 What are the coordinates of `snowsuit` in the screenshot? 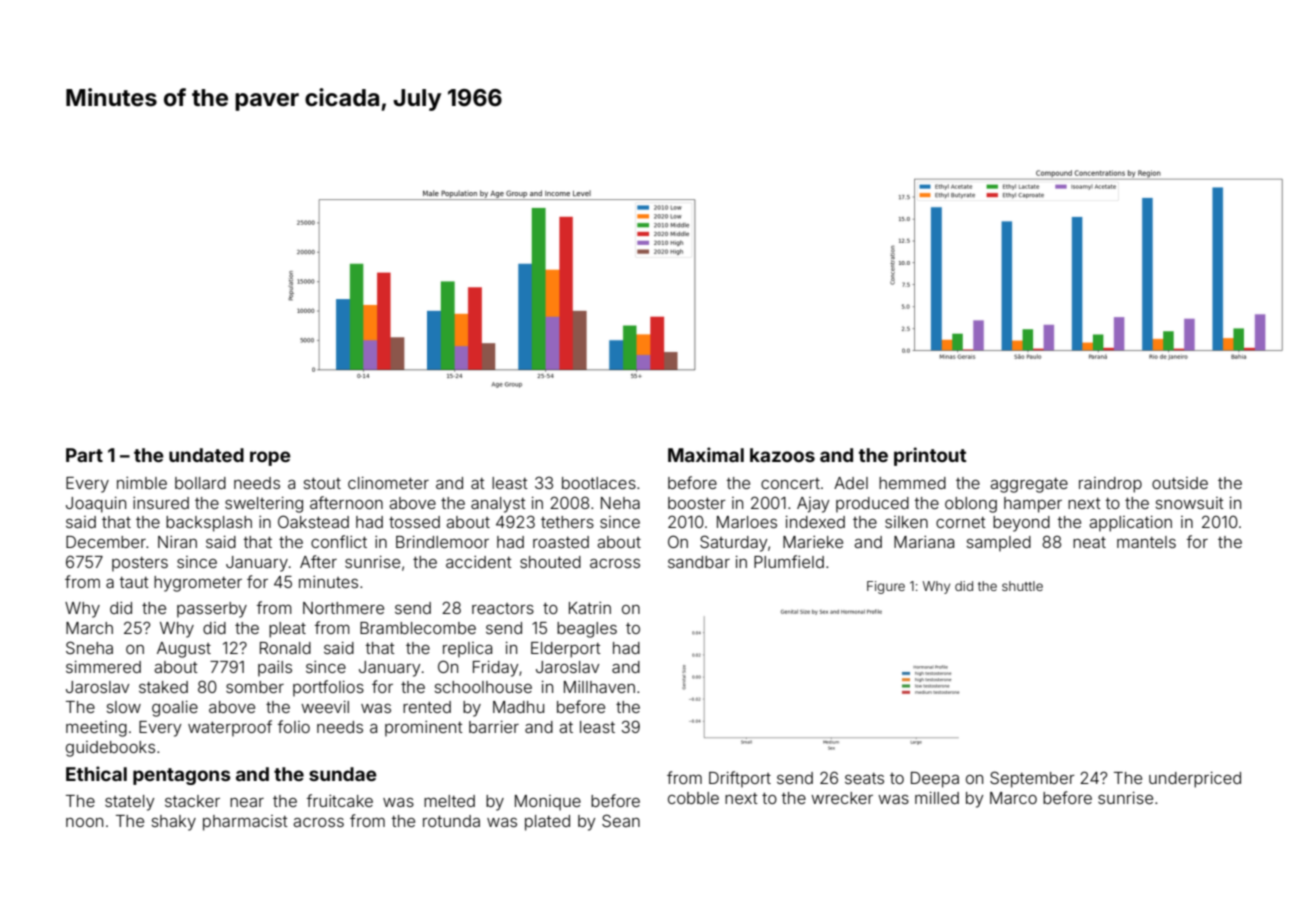 It's located at (1190, 503).
